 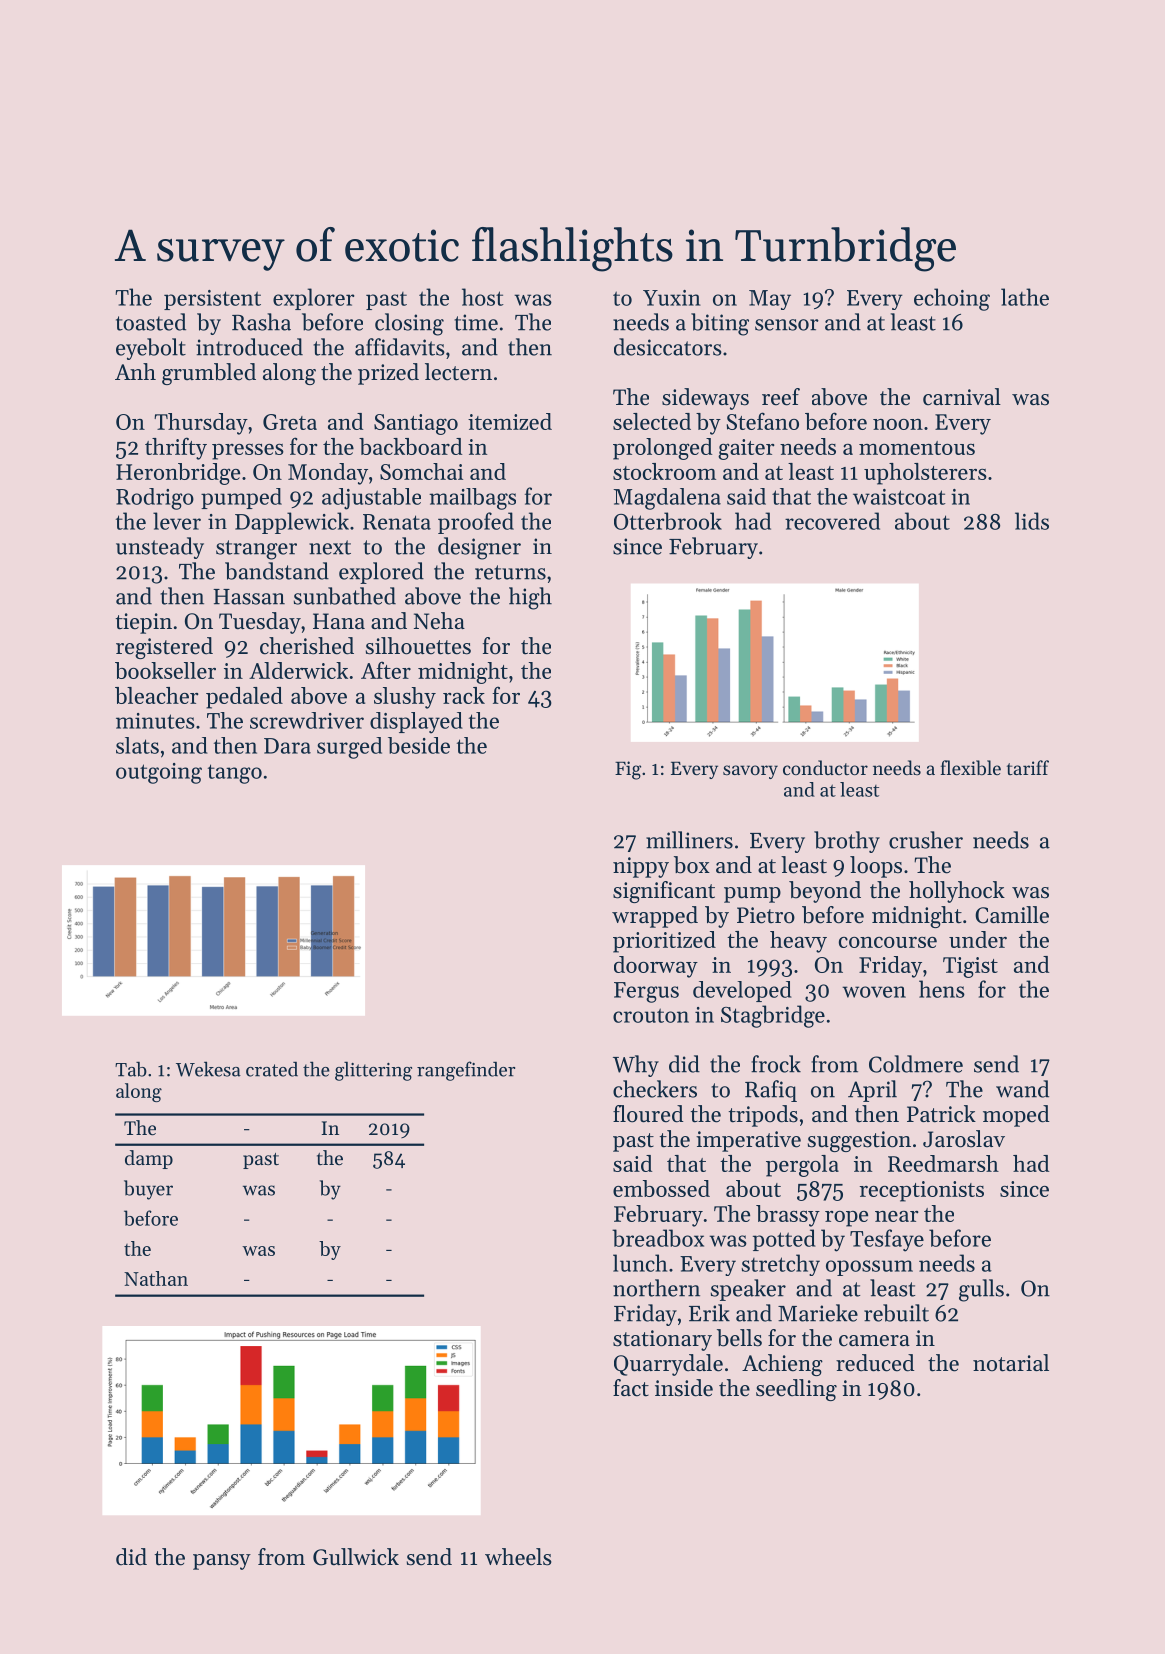 I want to click on damp, so click(x=149, y=1159).
